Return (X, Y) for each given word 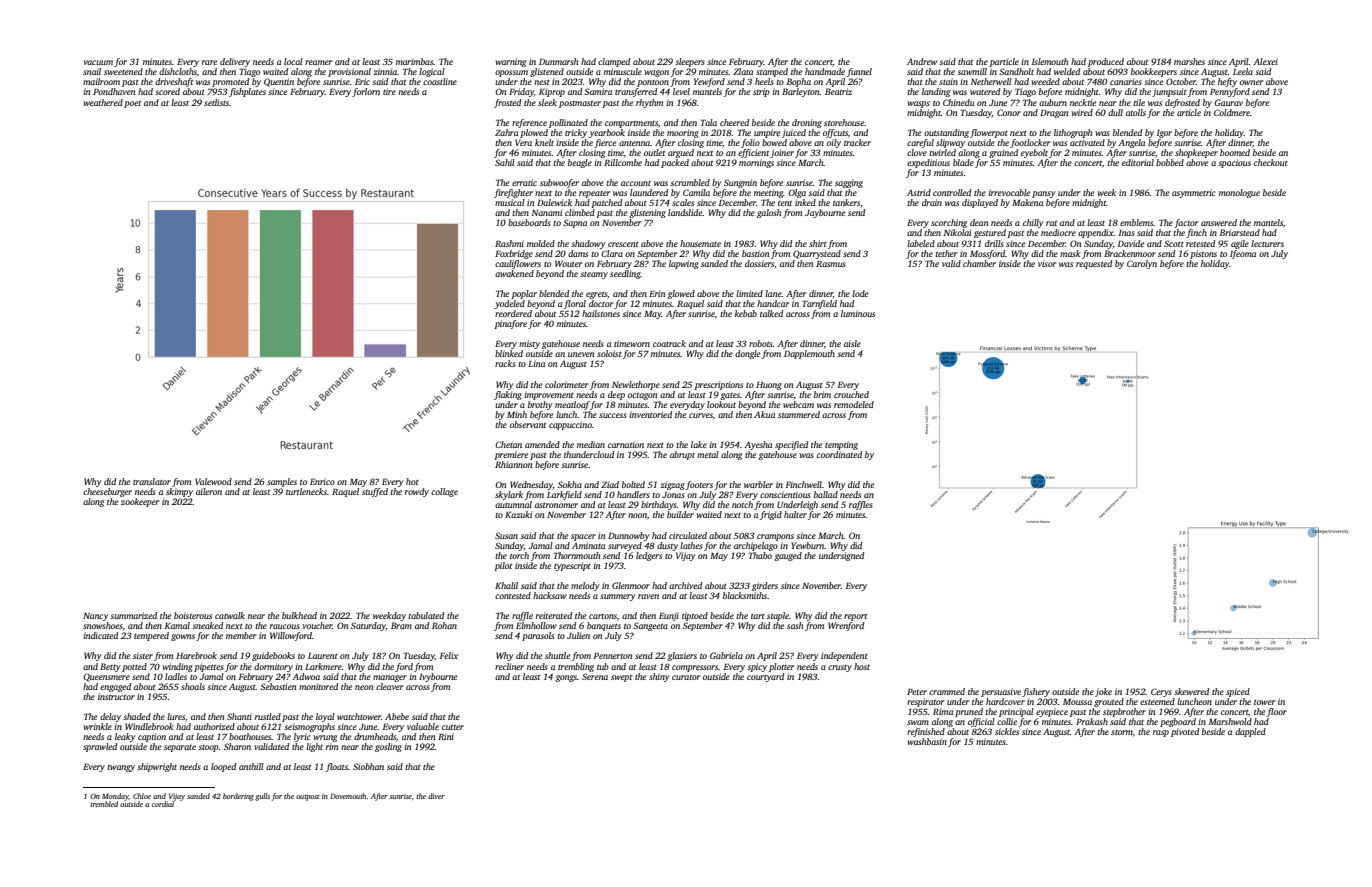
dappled (1250, 732)
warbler (758, 484)
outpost (308, 797)
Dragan (1054, 114)
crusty (840, 668)
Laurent (323, 656)
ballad (826, 494)
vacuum (98, 62)
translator (152, 481)
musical (510, 202)
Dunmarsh (558, 61)
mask (1070, 253)
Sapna (575, 223)
